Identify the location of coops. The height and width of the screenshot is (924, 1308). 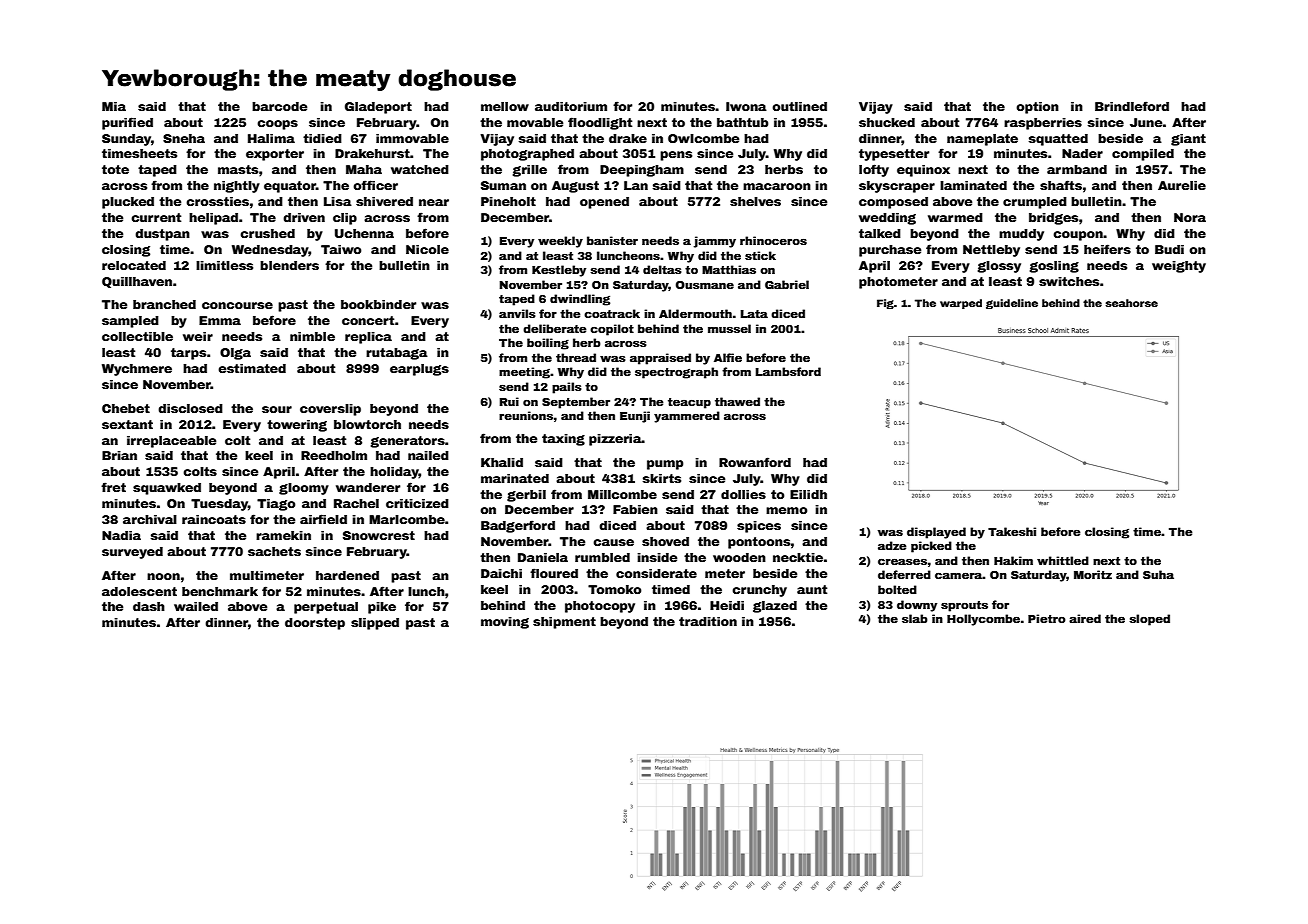
(277, 125).
